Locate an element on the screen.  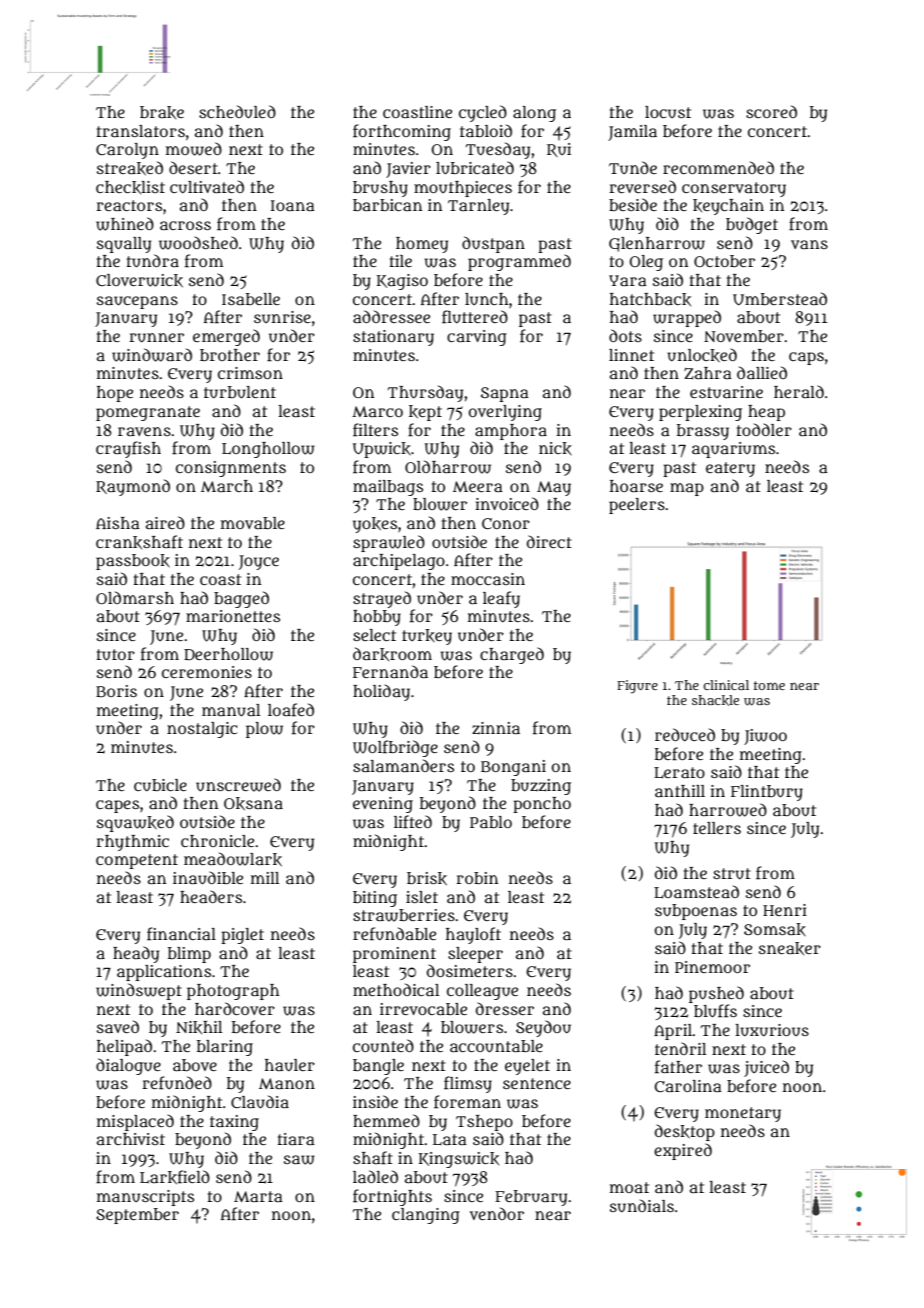
poncho is located at coordinates (542, 805).
